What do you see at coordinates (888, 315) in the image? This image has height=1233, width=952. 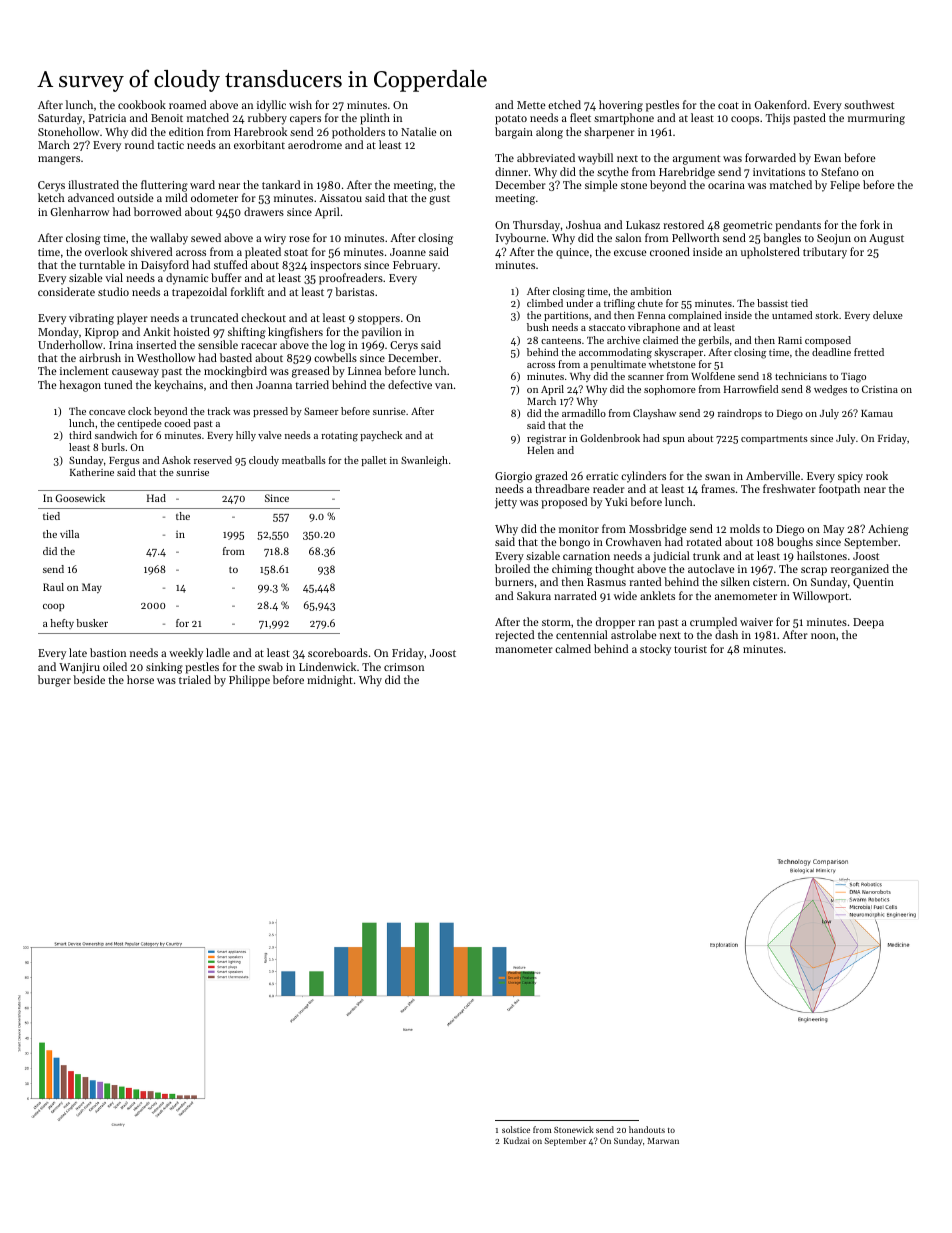 I see `deluxe` at bounding box center [888, 315].
